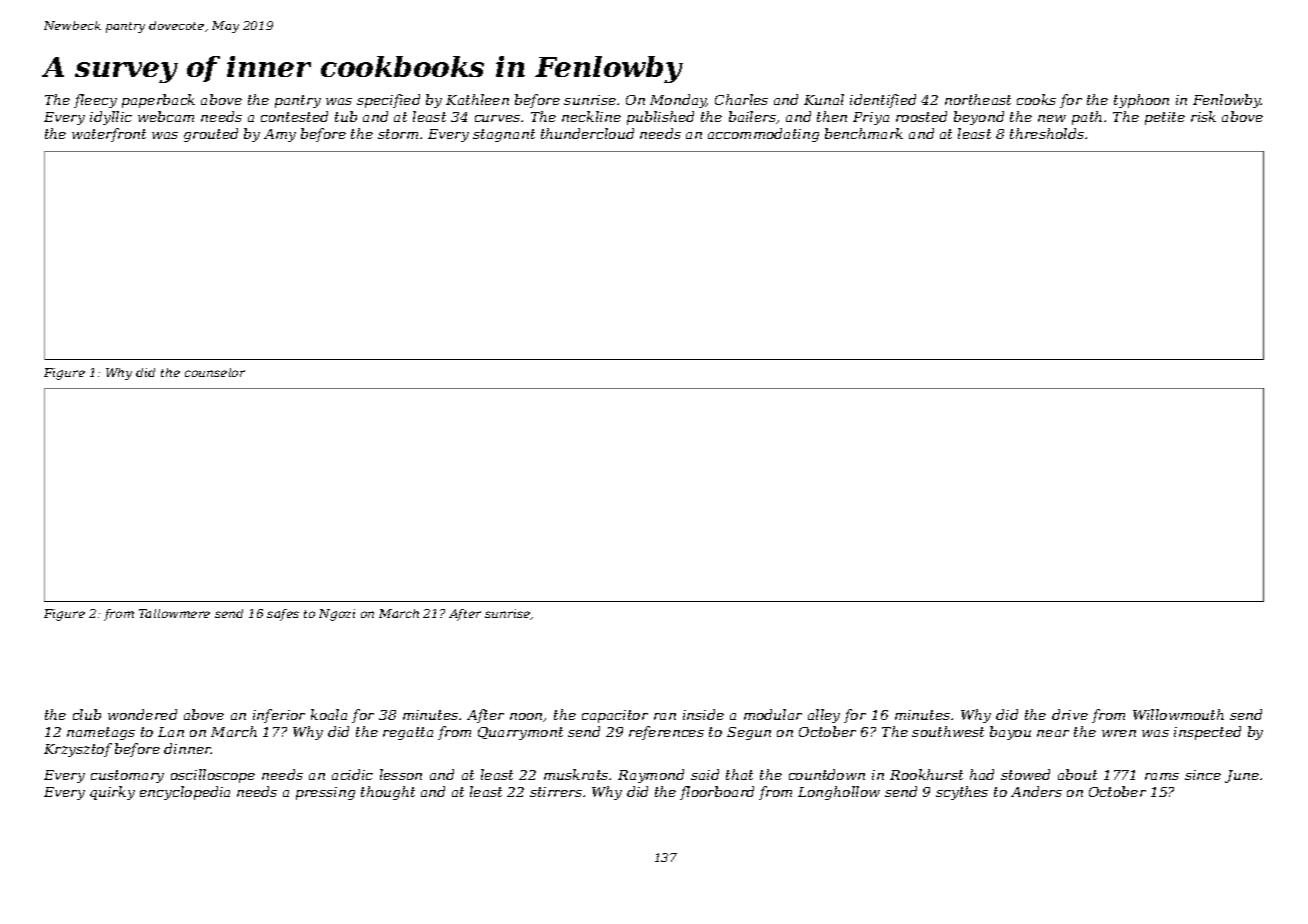  What do you see at coordinates (215, 372) in the page?
I see `counselor` at bounding box center [215, 372].
